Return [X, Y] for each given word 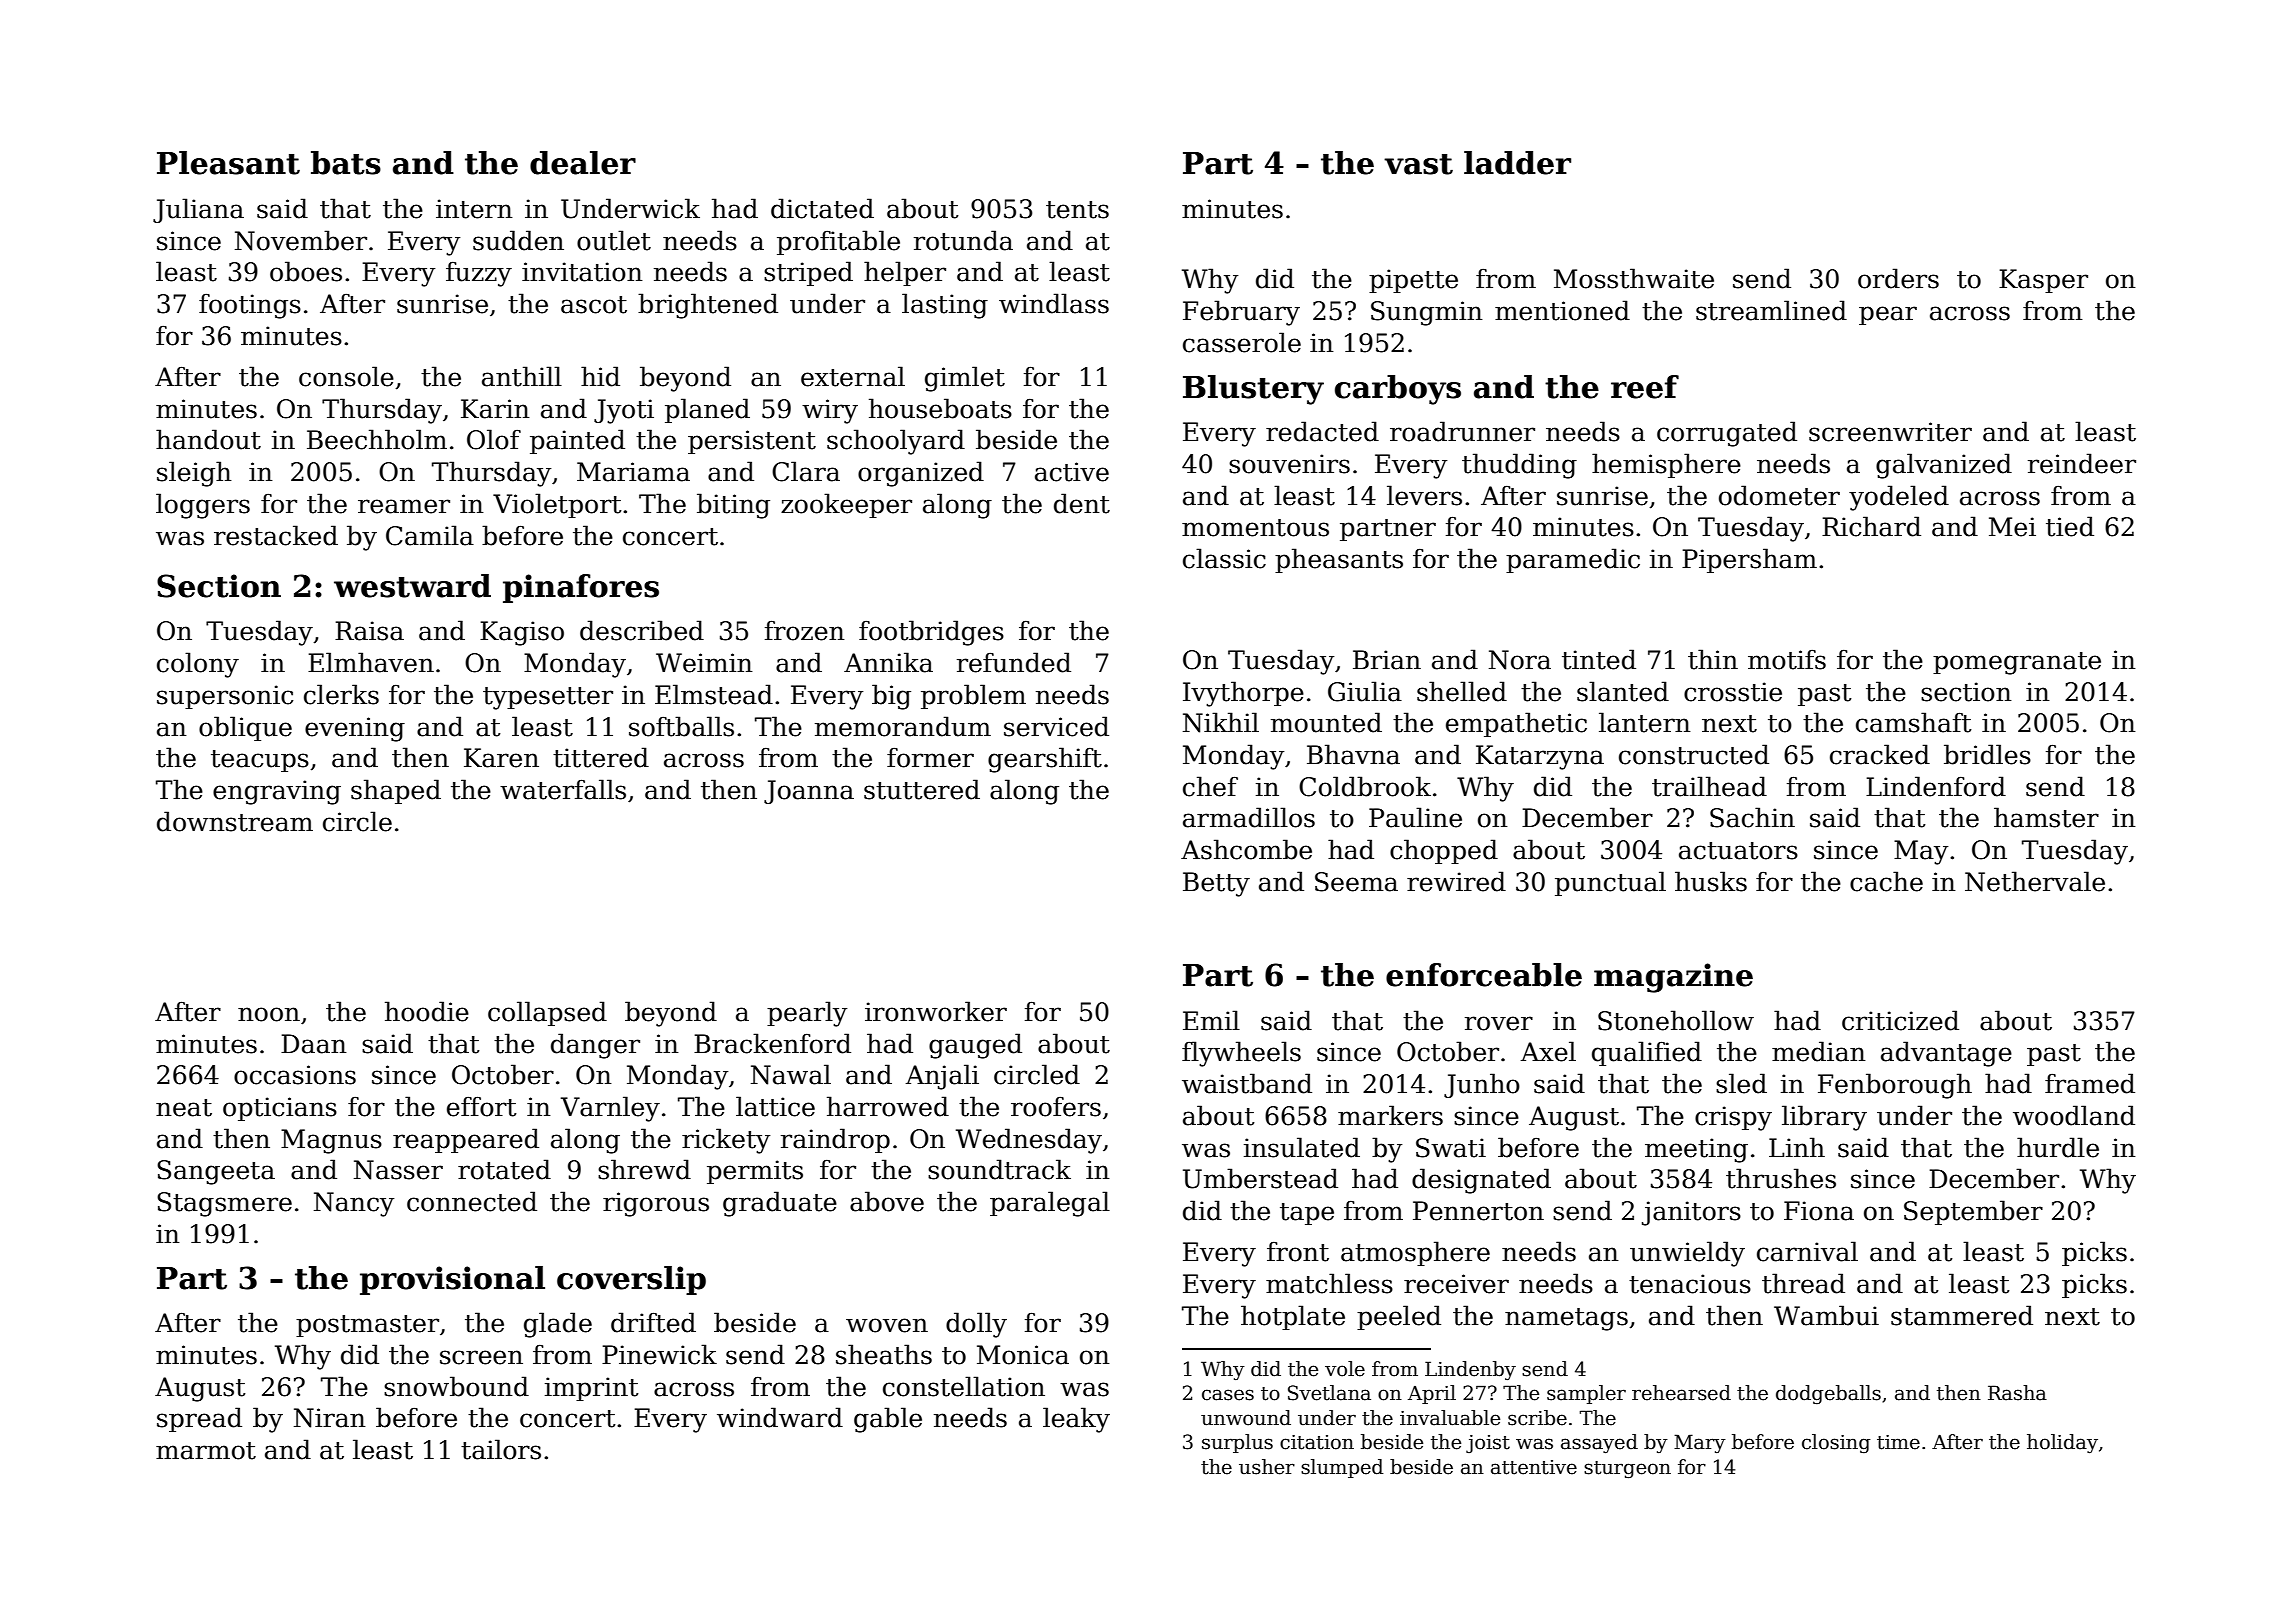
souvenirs [1289, 464]
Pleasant [228, 163]
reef [1645, 387]
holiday [2062, 1443]
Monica [1023, 1355]
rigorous [656, 1204]
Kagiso [522, 633]
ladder [1517, 163]
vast [1418, 164]
